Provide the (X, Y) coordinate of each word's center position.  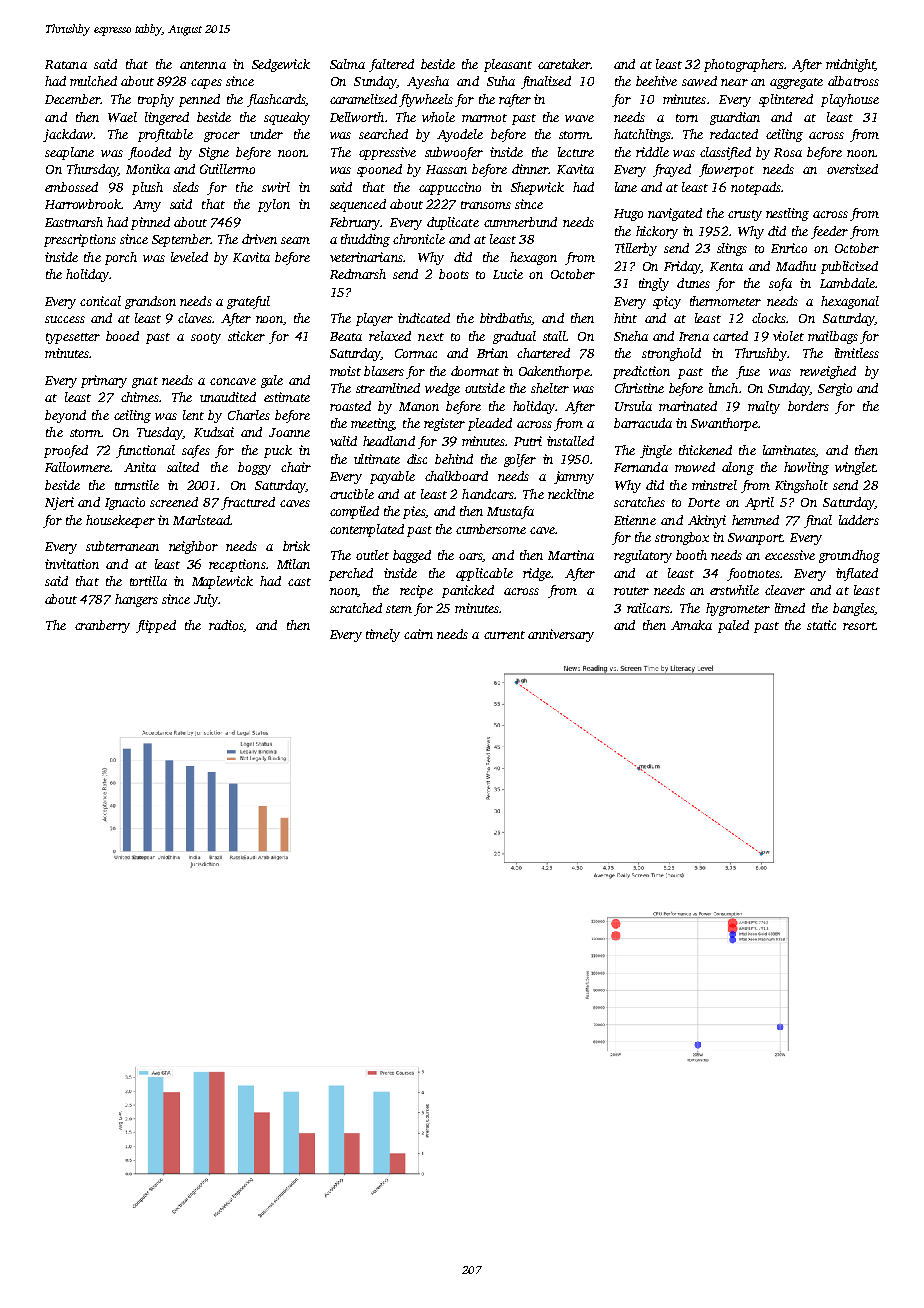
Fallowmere (77, 467)
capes (206, 84)
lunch (723, 388)
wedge (442, 389)
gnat (145, 382)
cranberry (102, 626)
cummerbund (520, 222)
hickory (657, 232)
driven (259, 239)
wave (579, 118)
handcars (488, 494)
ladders (859, 520)
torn (687, 118)
